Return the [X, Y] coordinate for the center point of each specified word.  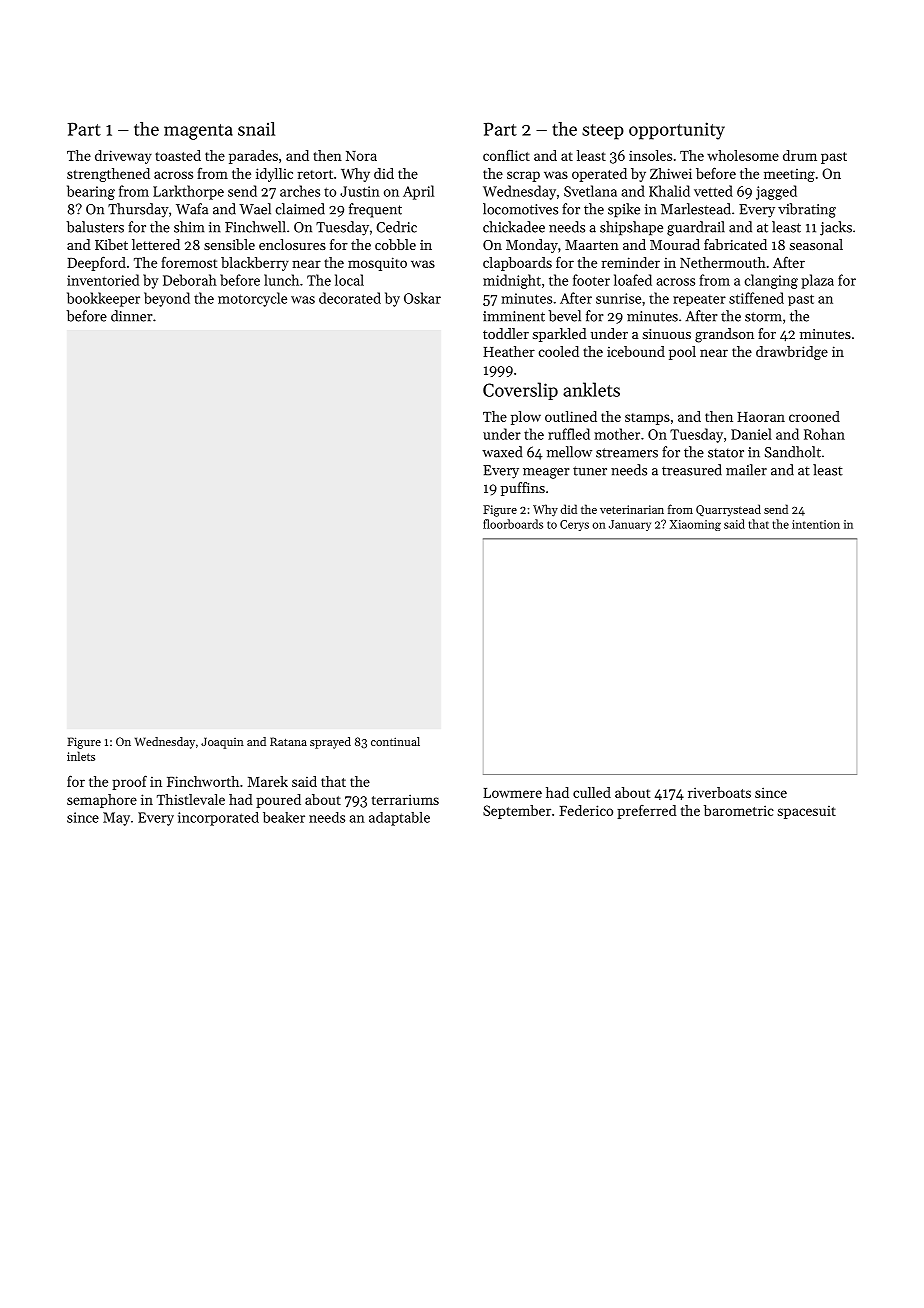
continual [395, 741]
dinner [132, 316]
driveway [123, 157]
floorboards [513, 524]
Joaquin [222, 743]
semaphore [102, 801]
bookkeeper [103, 299]
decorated [350, 298]
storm [763, 317]
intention [816, 524]
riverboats [719, 792]
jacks [836, 228]
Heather [509, 351]
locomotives [520, 209]
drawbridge [792, 353]
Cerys [574, 525]
